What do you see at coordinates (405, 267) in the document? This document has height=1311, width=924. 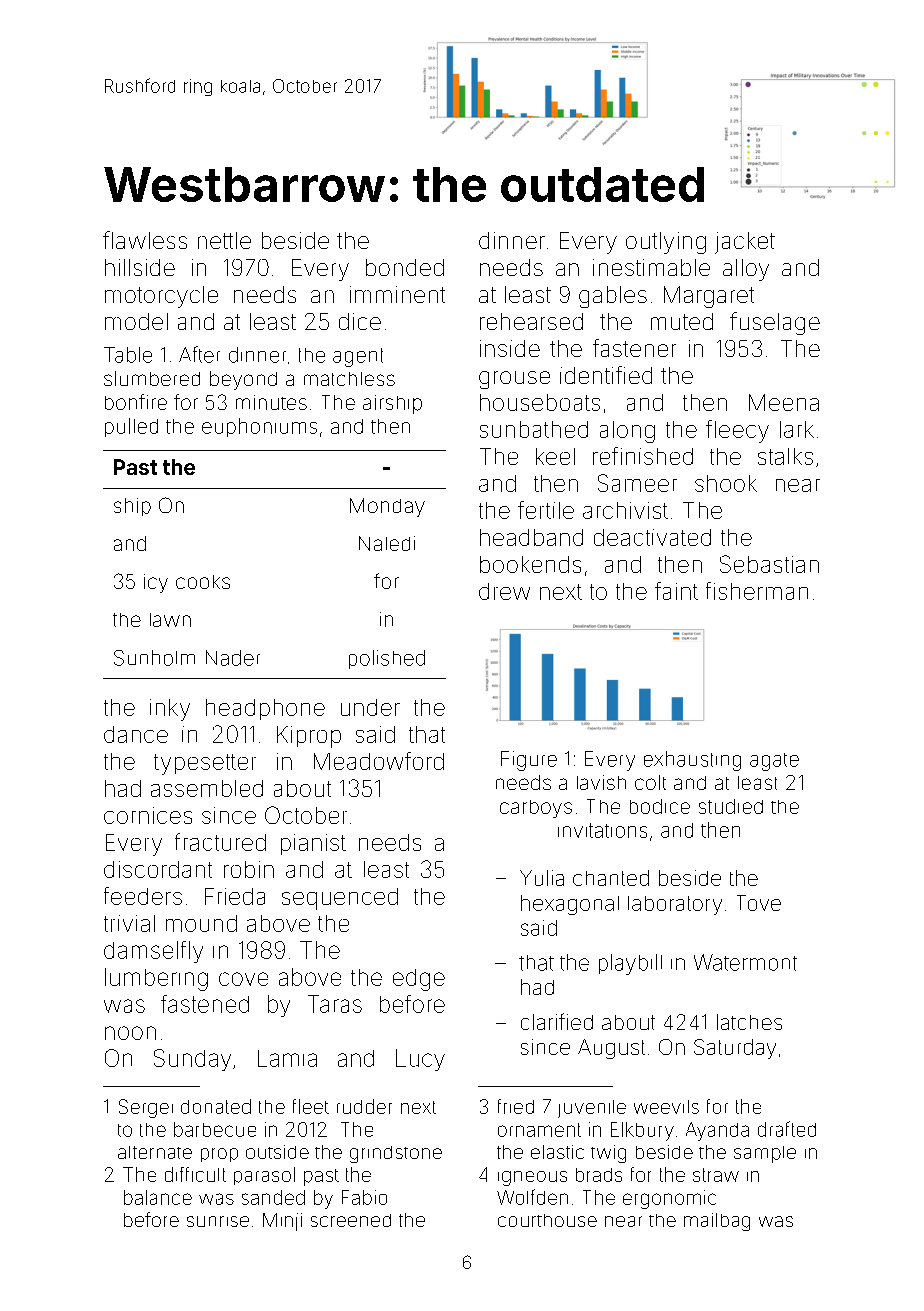 I see `bonded` at bounding box center [405, 267].
